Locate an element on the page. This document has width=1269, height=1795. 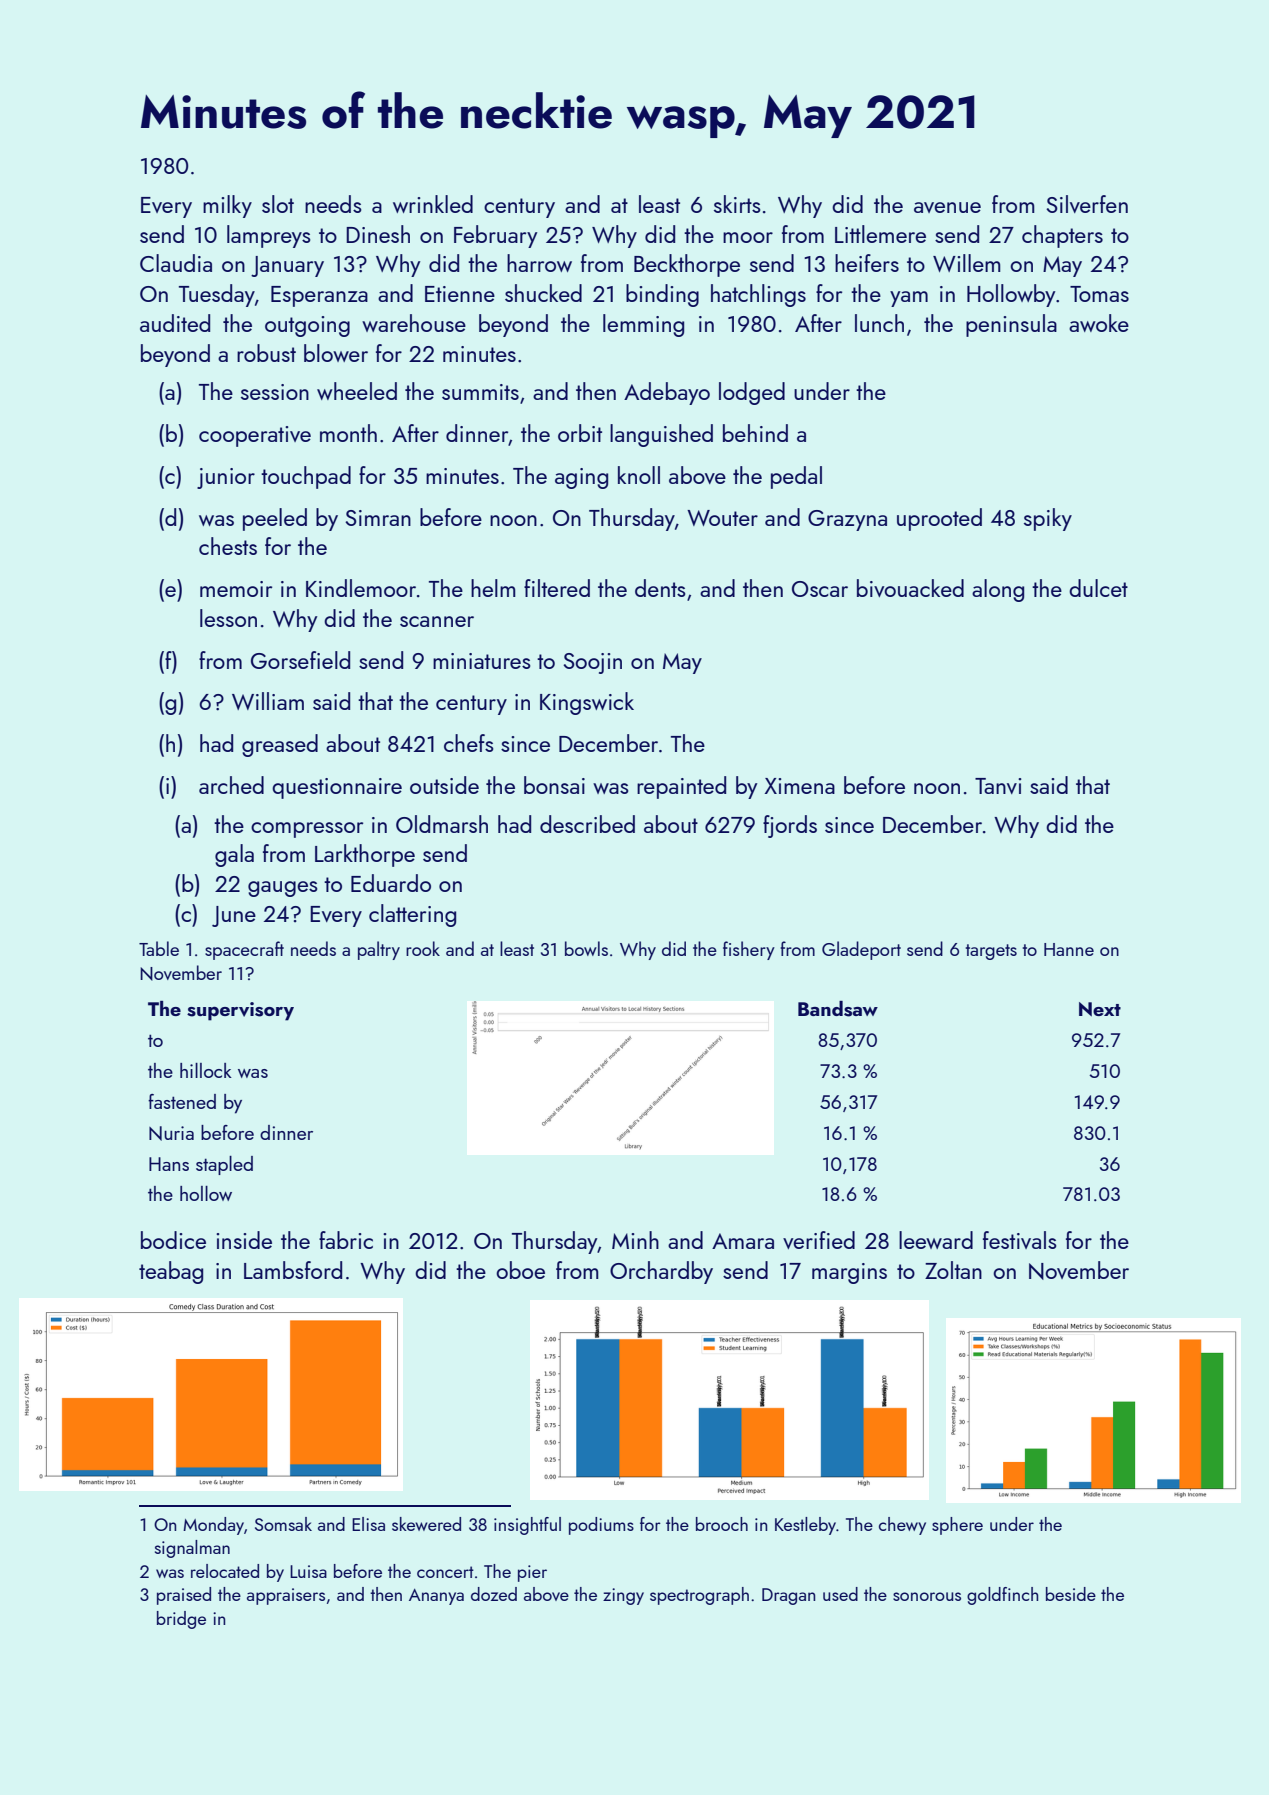
Silverfen is located at coordinates (1087, 204).
